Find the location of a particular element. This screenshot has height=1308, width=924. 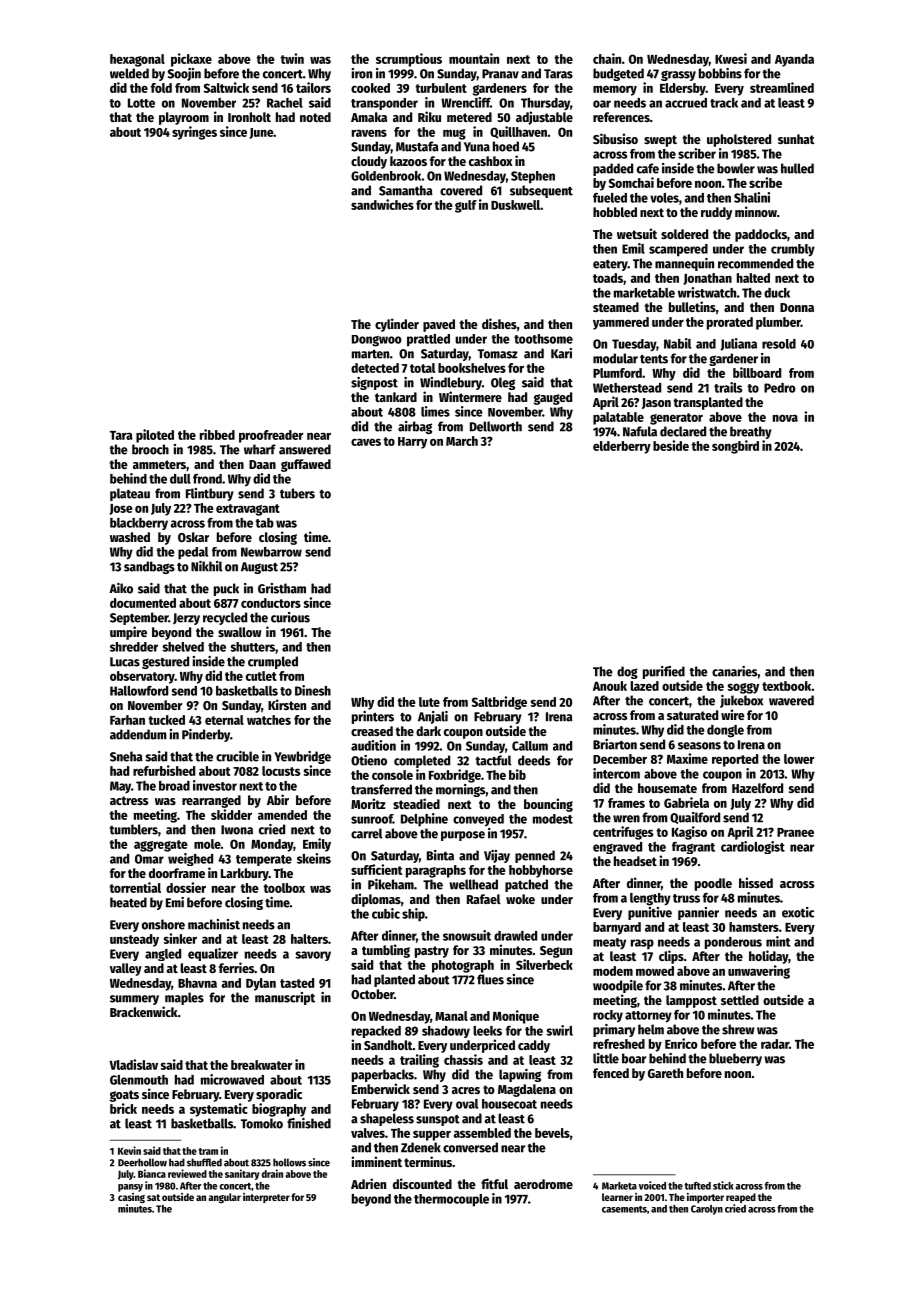

lazed is located at coordinates (644, 686).
